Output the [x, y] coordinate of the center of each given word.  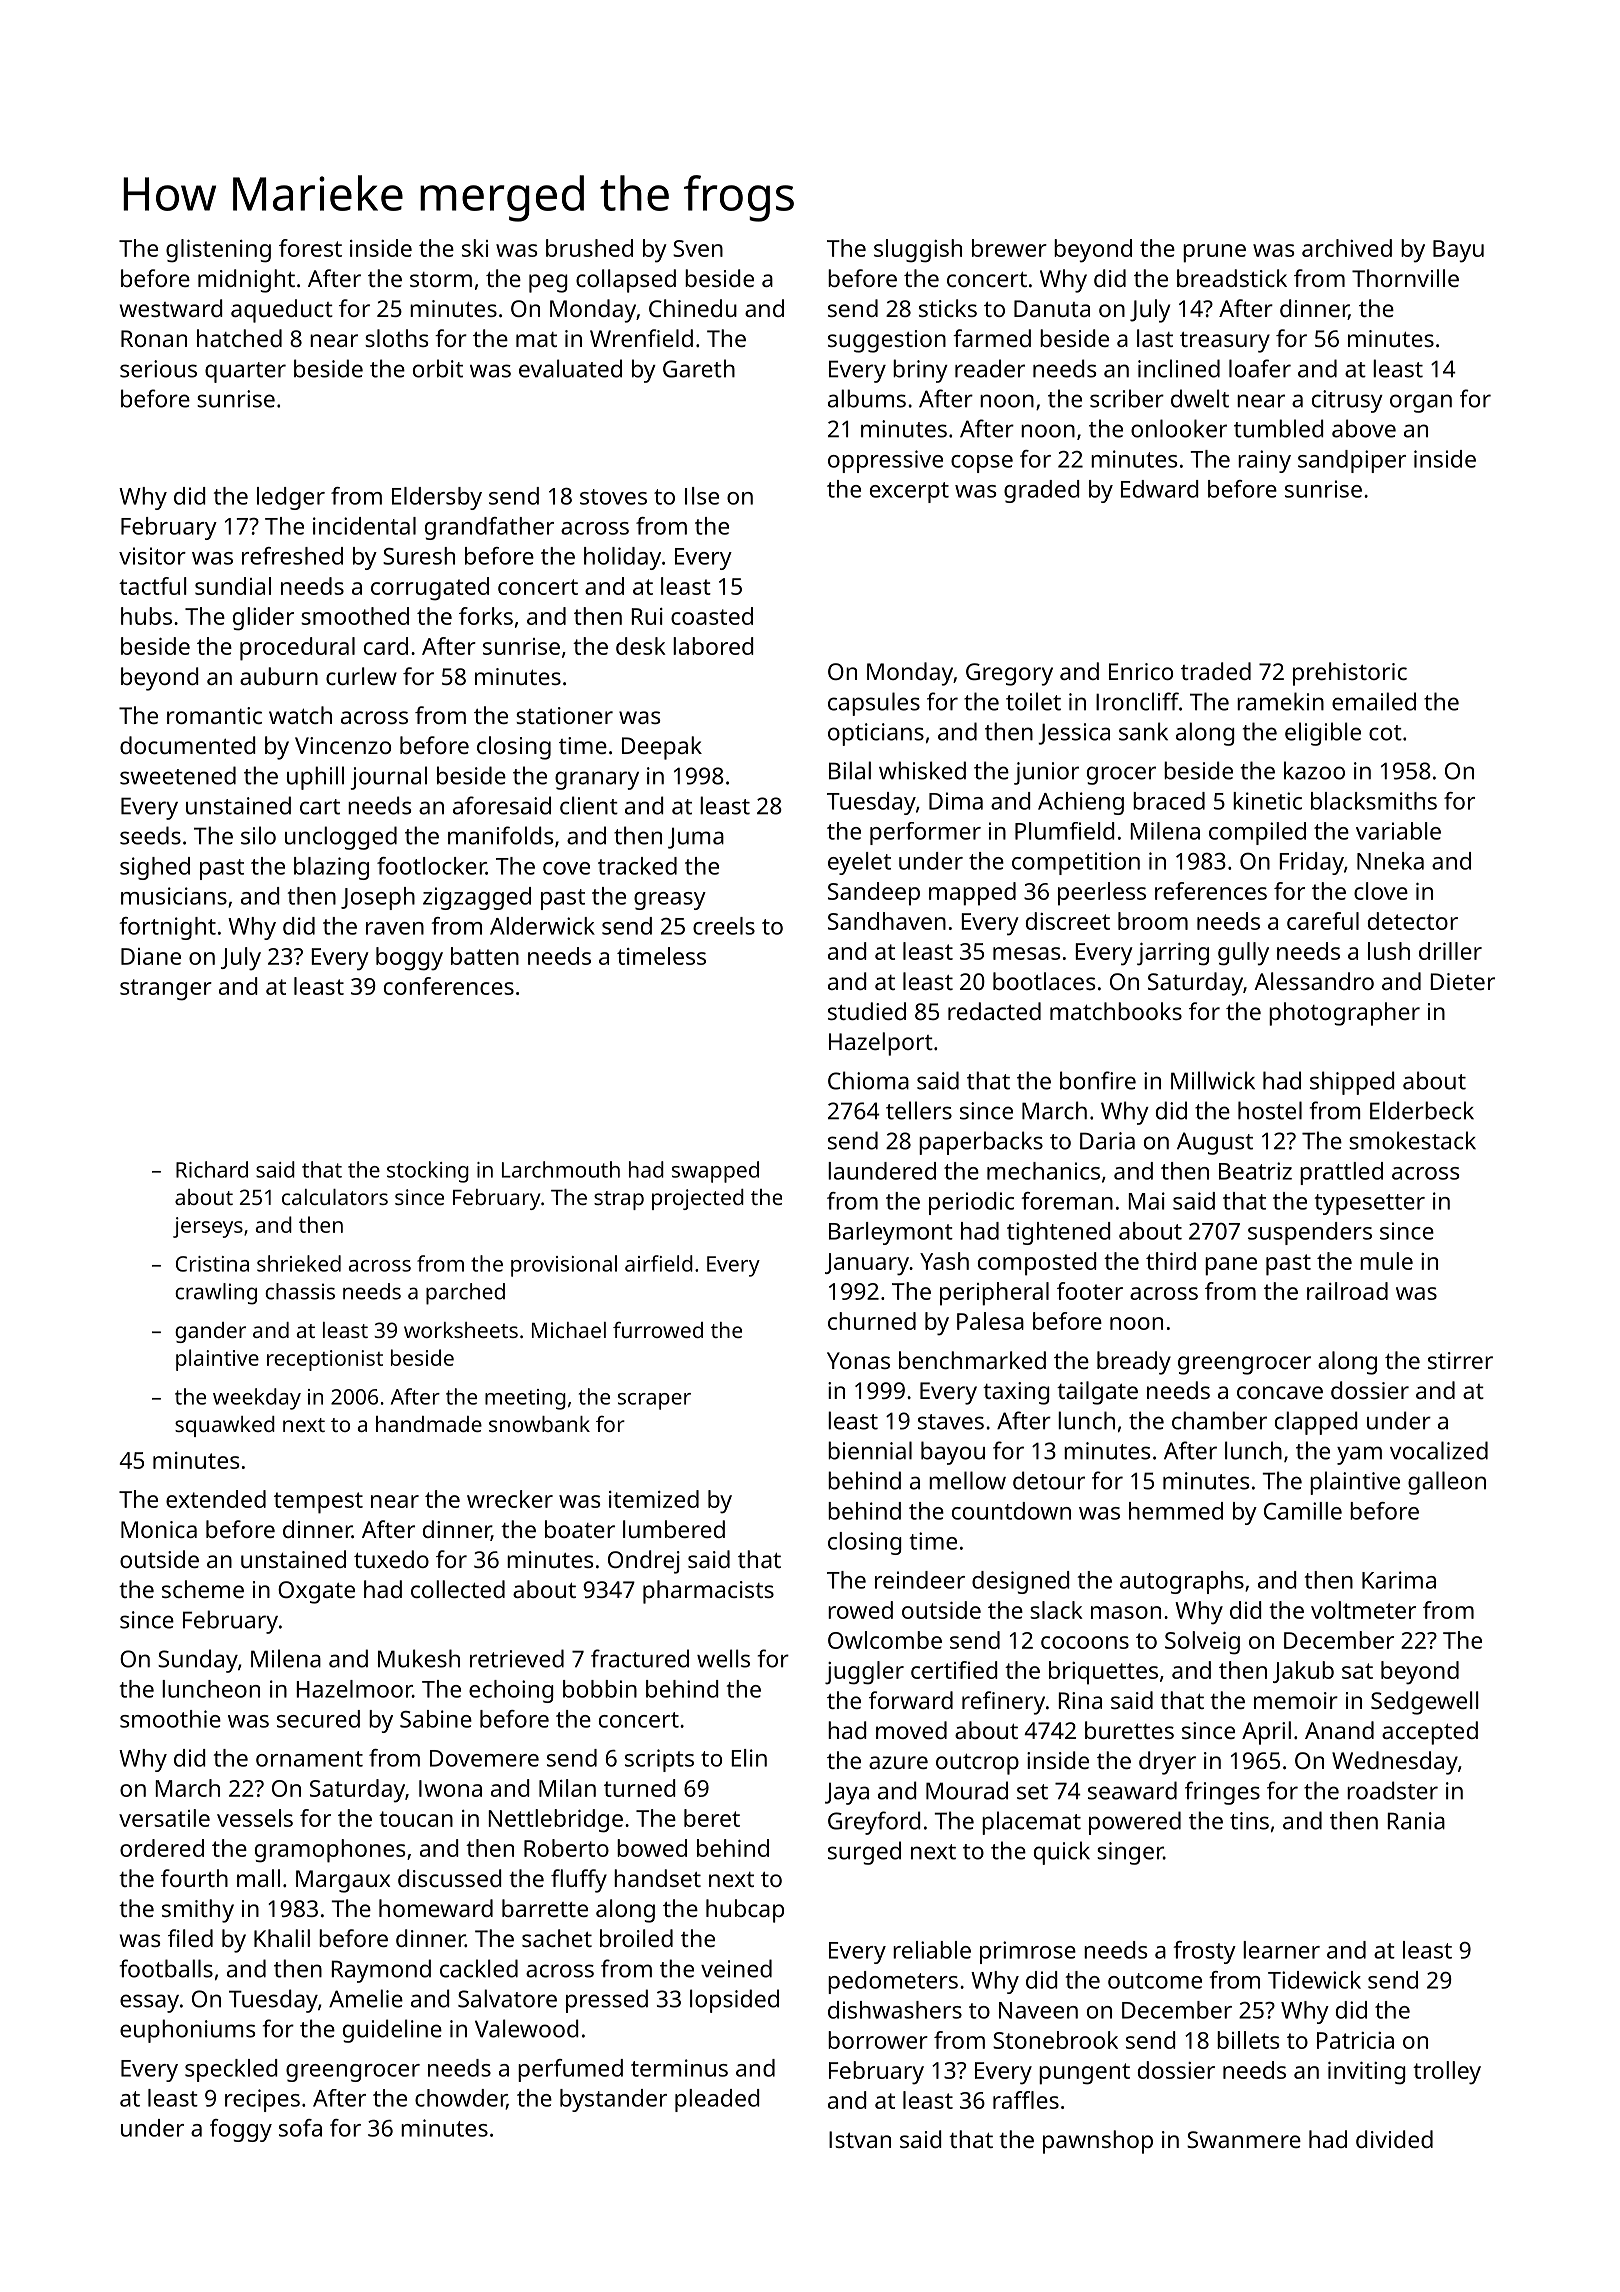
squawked [225, 1426]
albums [867, 398]
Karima [1399, 1580]
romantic [214, 715]
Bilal [850, 770]
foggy [241, 2130]
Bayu [1458, 251]
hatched [239, 338]
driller [1450, 951]
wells [723, 1658]
